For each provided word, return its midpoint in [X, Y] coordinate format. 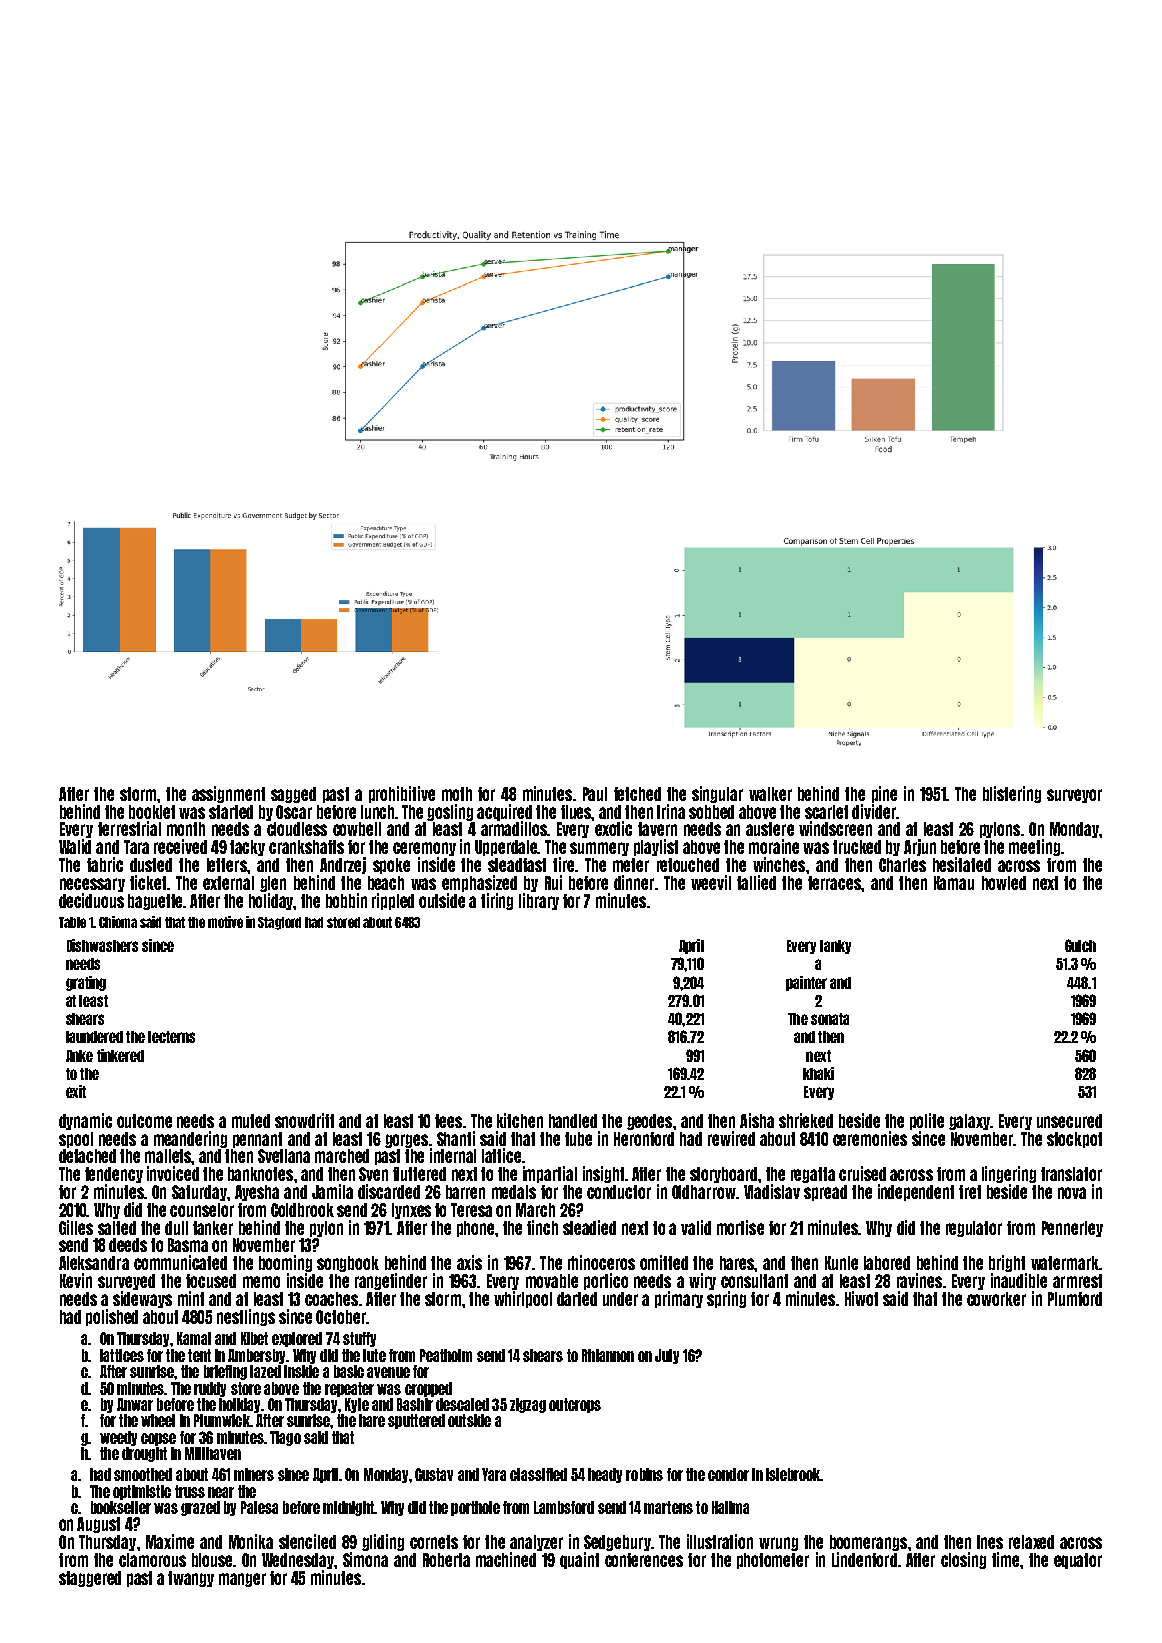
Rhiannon [608, 1355]
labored [887, 1263]
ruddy [210, 1389]
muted [251, 1121]
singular [717, 794]
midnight [348, 1508]
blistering [1012, 794]
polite [927, 1121]
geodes [649, 1122]
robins [644, 1474]
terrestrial [129, 828]
